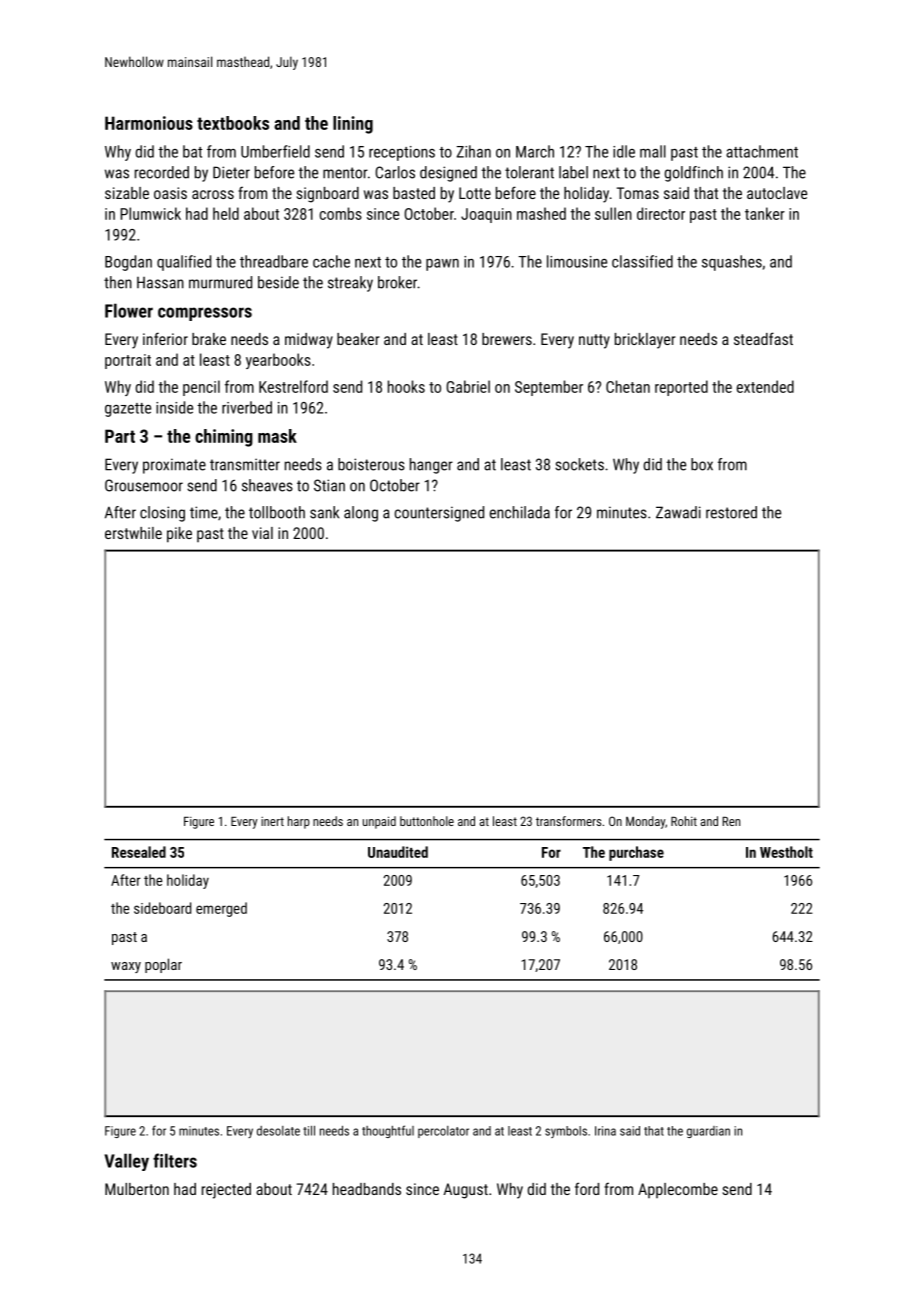  Describe the element at coordinates (568, 821) in the screenshot. I see `transformers` at that location.
